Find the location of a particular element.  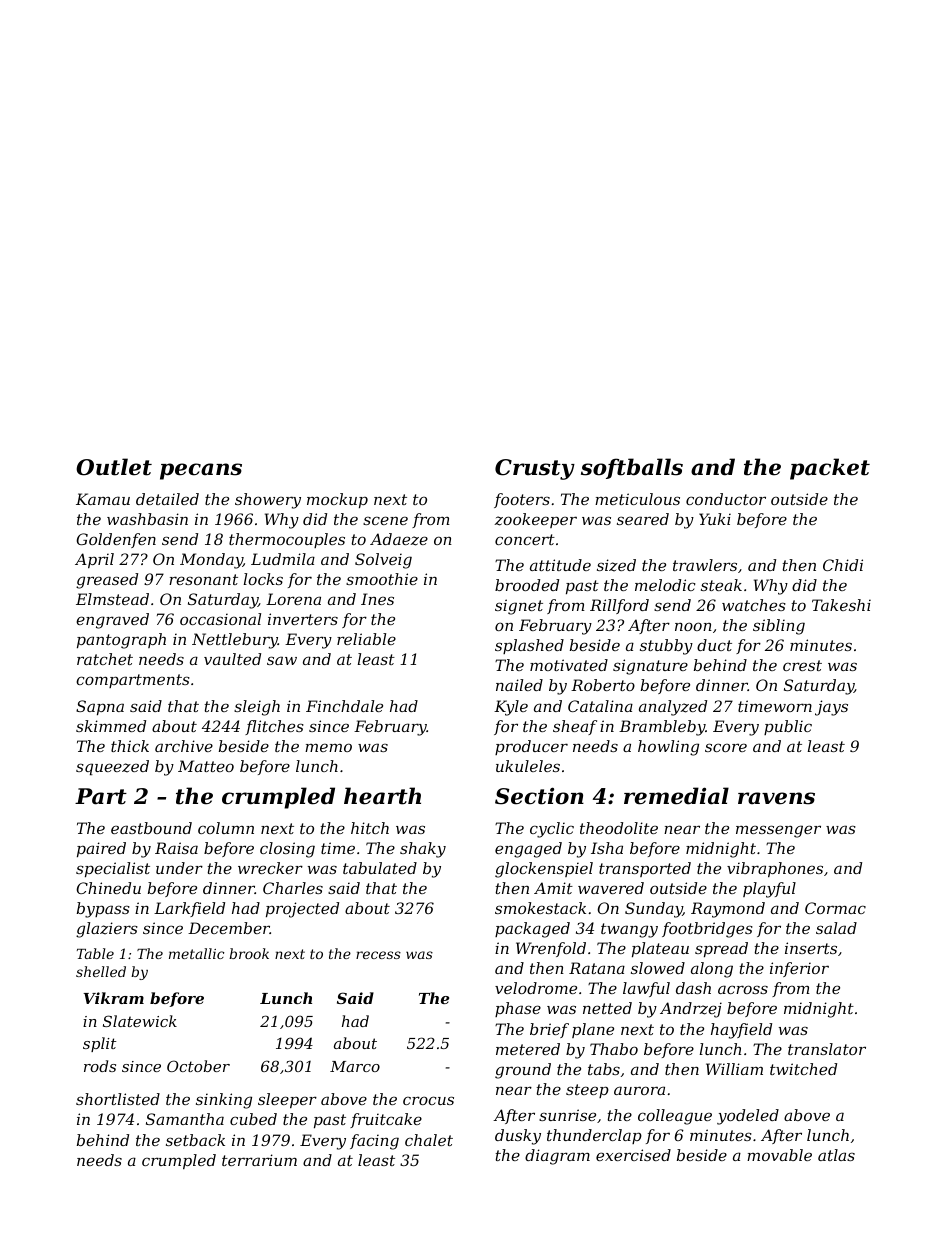

ravens is located at coordinates (776, 798).
